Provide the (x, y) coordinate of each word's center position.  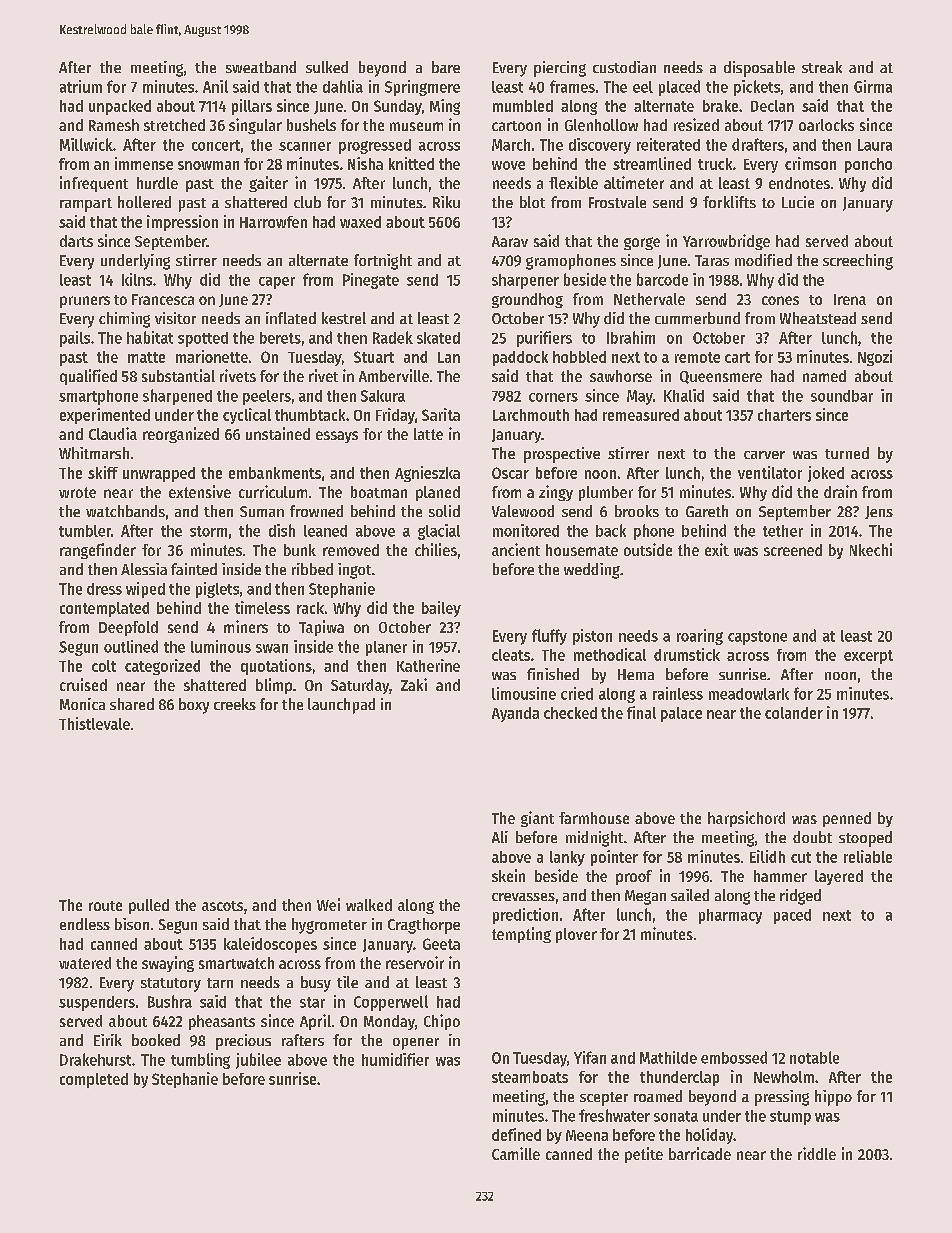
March (511, 145)
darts (76, 241)
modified (763, 260)
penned (847, 819)
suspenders (97, 1003)
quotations (276, 667)
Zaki (414, 684)
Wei (328, 904)
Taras (712, 260)
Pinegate (371, 281)
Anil (215, 86)
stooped (865, 839)
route (105, 906)
